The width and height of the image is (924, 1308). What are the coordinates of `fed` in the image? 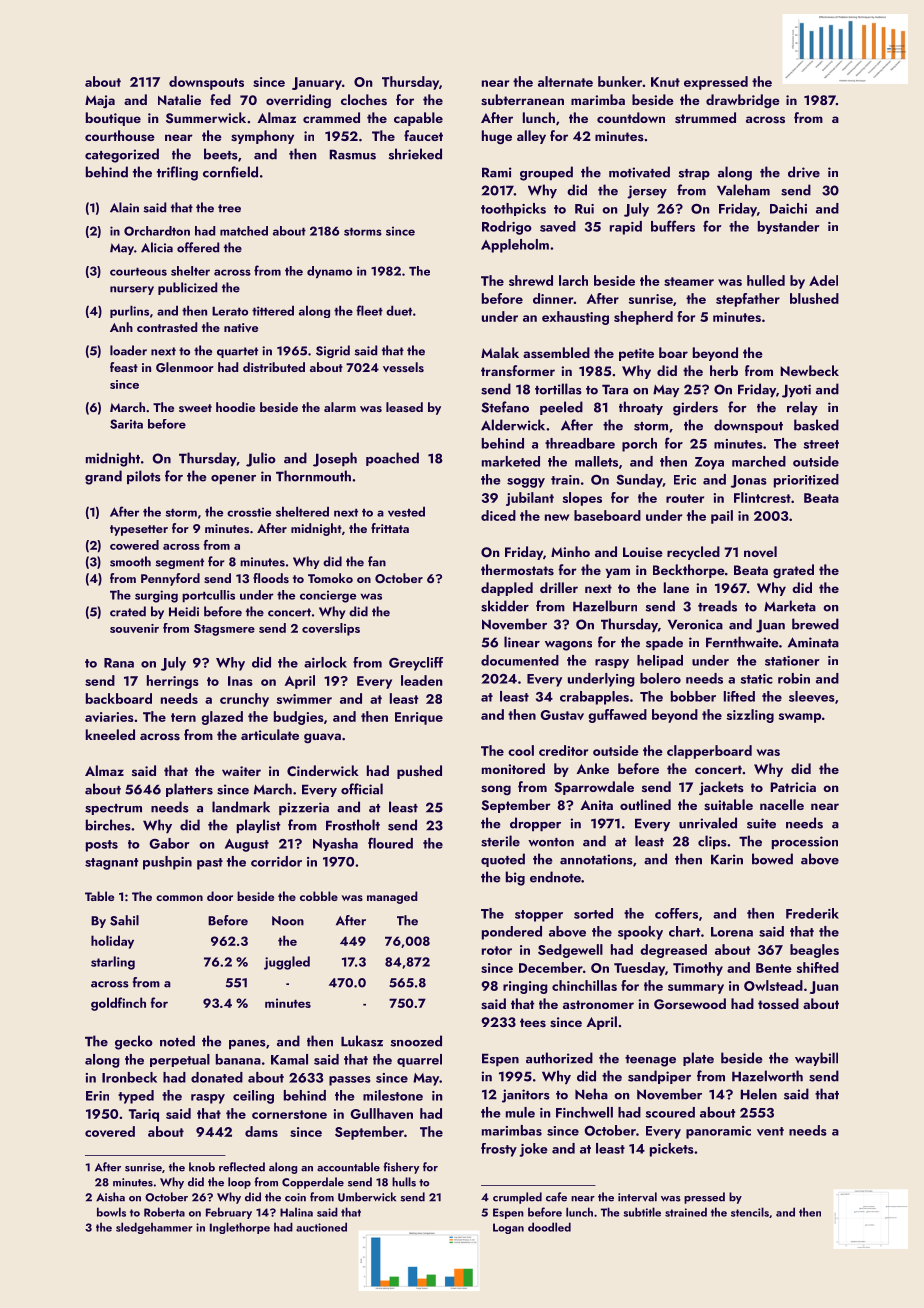 It's located at (220, 99).
